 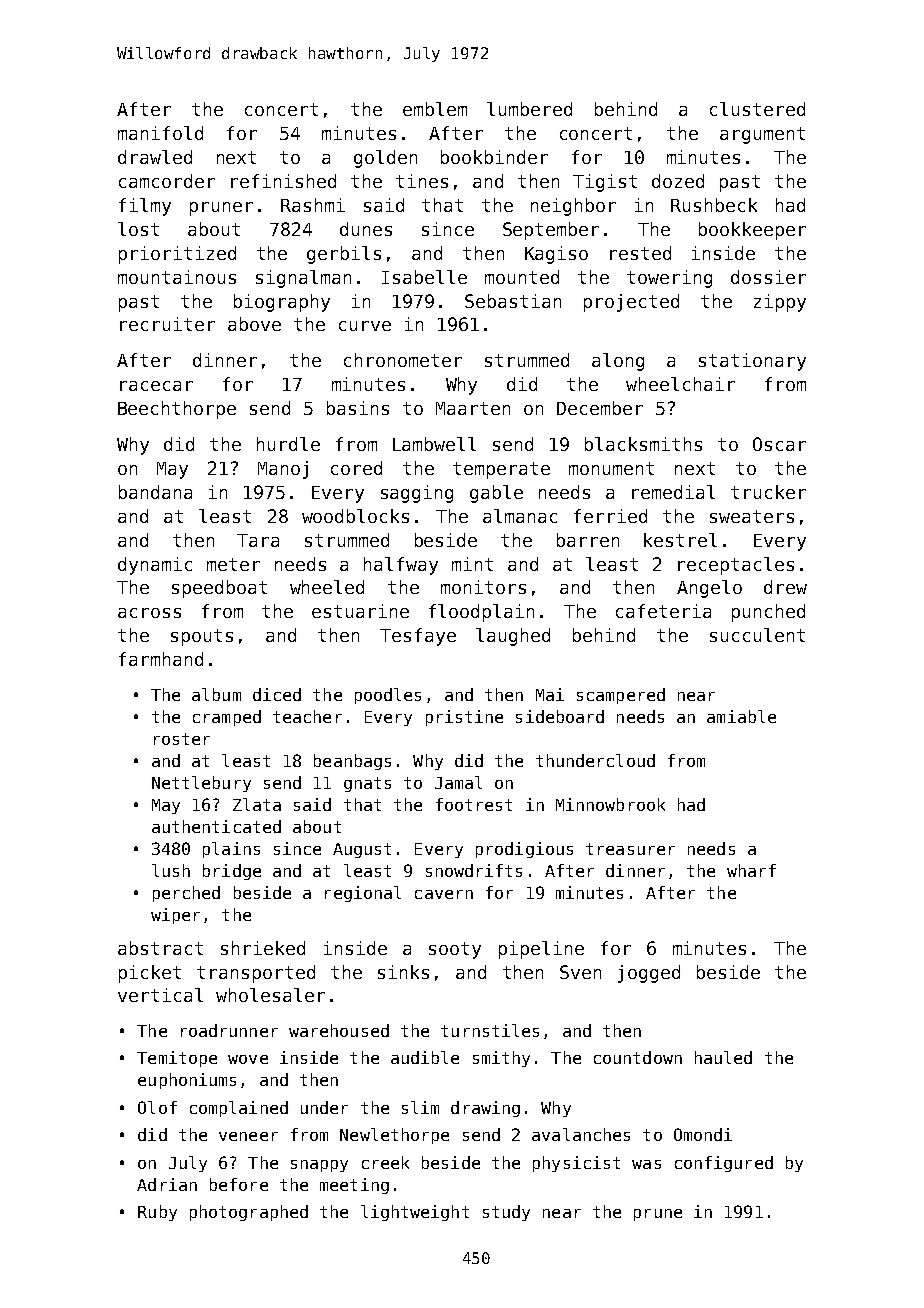 What do you see at coordinates (560, 716) in the screenshot?
I see `sideboard` at bounding box center [560, 716].
